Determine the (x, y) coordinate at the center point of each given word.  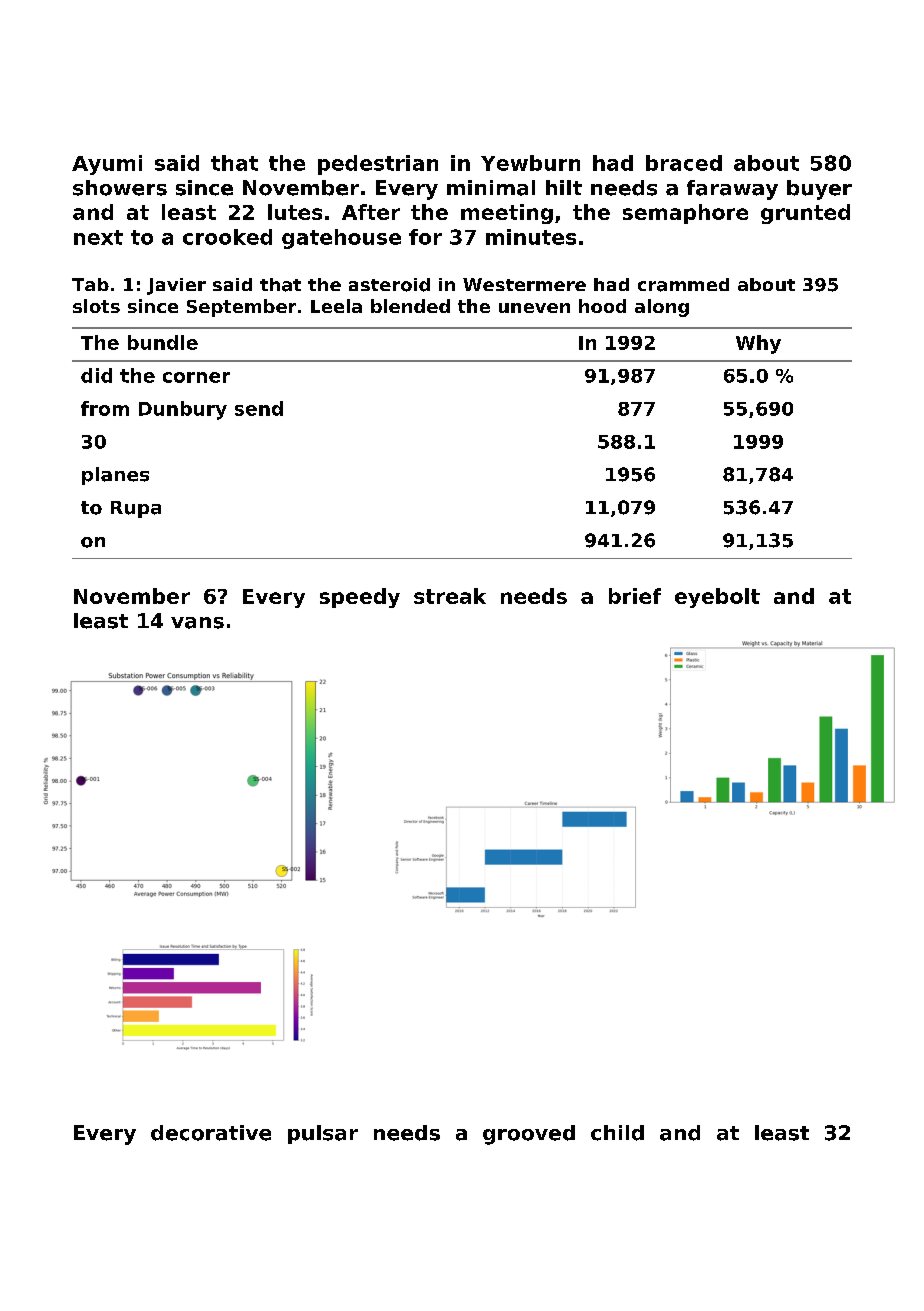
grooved (529, 1135)
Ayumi (107, 165)
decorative (211, 1133)
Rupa (136, 509)
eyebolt (717, 598)
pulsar (323, 1134)
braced (684, 163)
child (617, 1133)
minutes (531, 237)
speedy (360, 598)
